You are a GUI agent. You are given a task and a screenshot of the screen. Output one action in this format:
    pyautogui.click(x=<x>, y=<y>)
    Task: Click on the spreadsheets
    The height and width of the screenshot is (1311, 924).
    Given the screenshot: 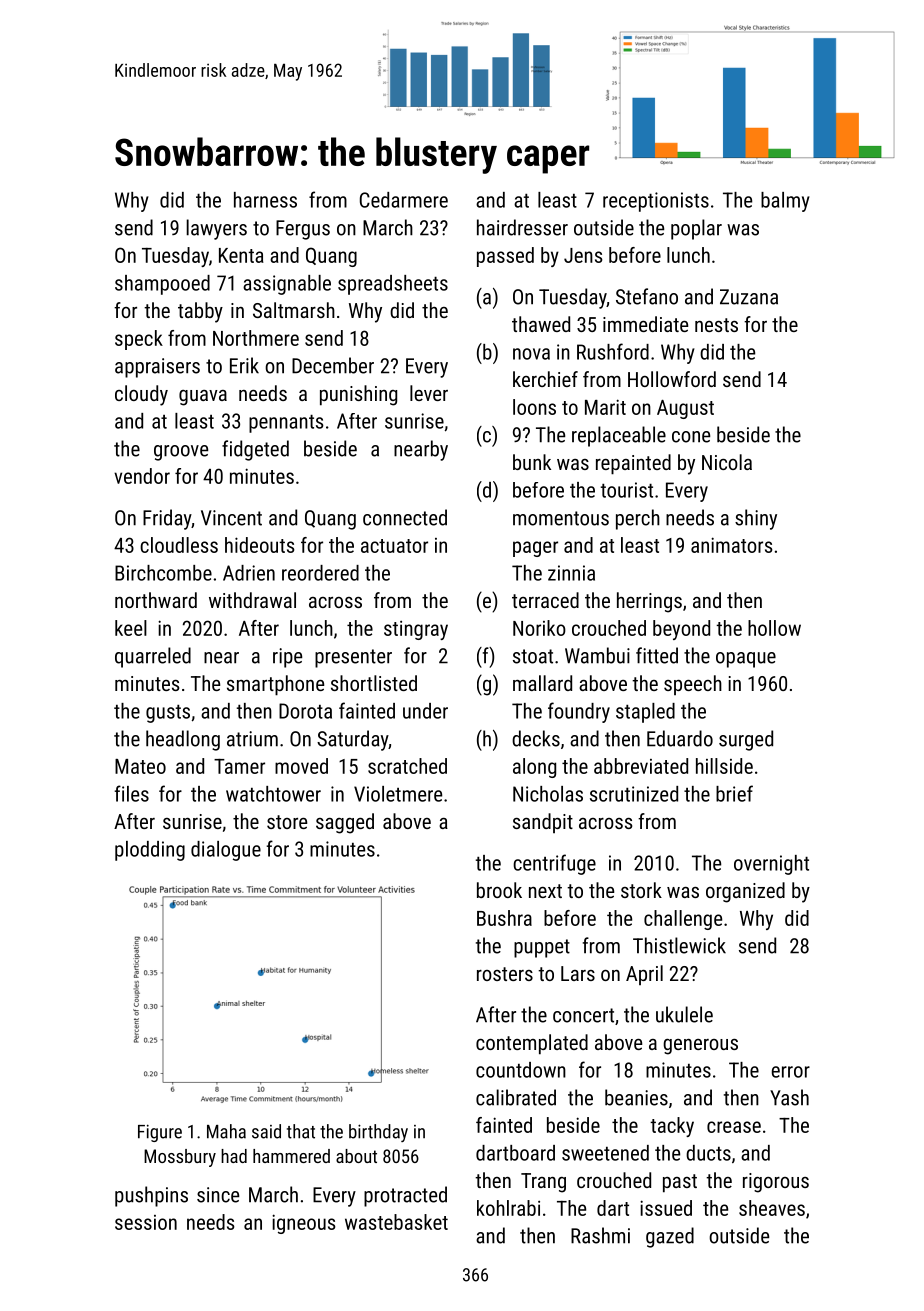 What is the action you would take?
    pyautogui.click(x=393, y=285)
